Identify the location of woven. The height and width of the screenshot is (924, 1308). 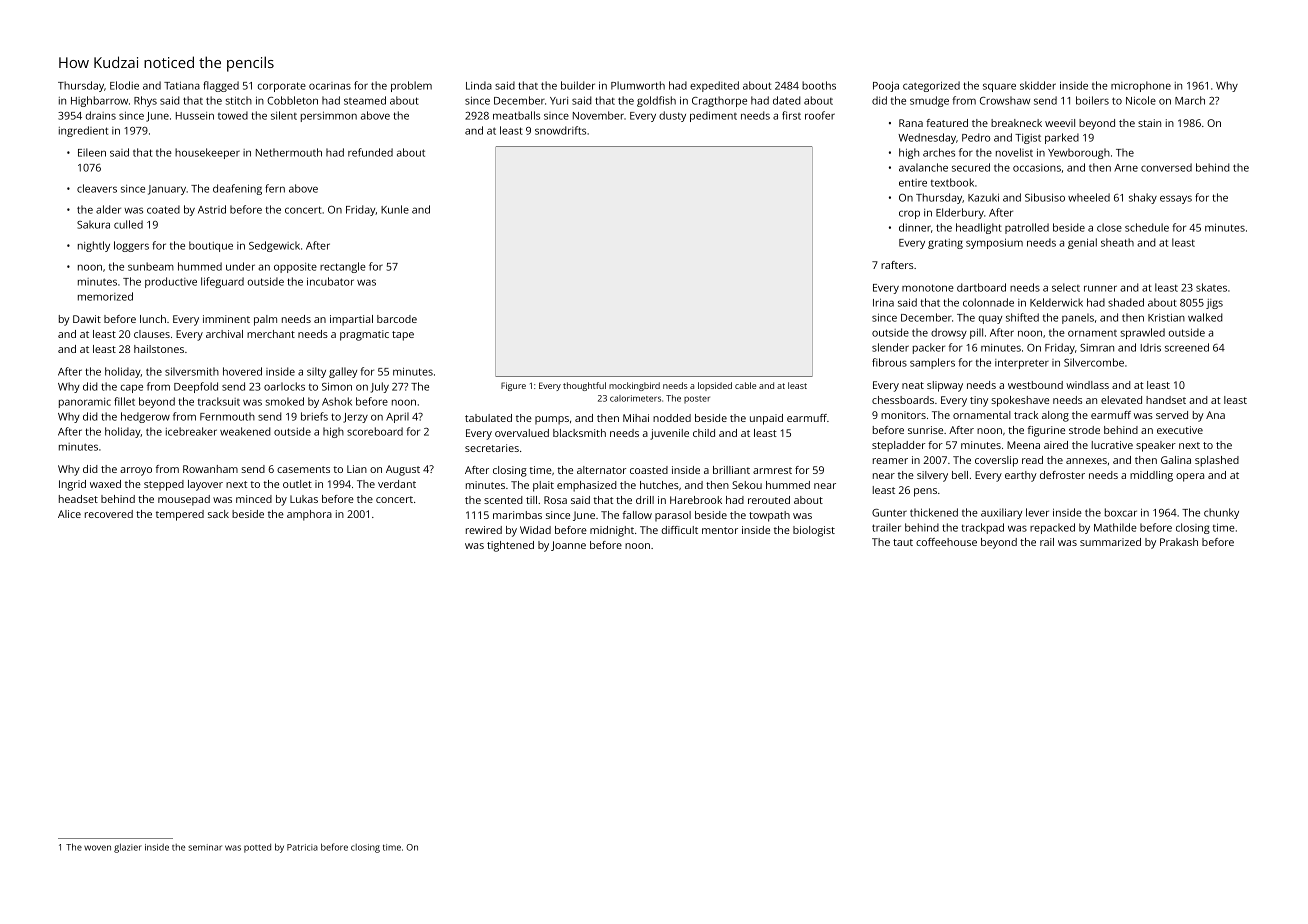
(97, 848).
